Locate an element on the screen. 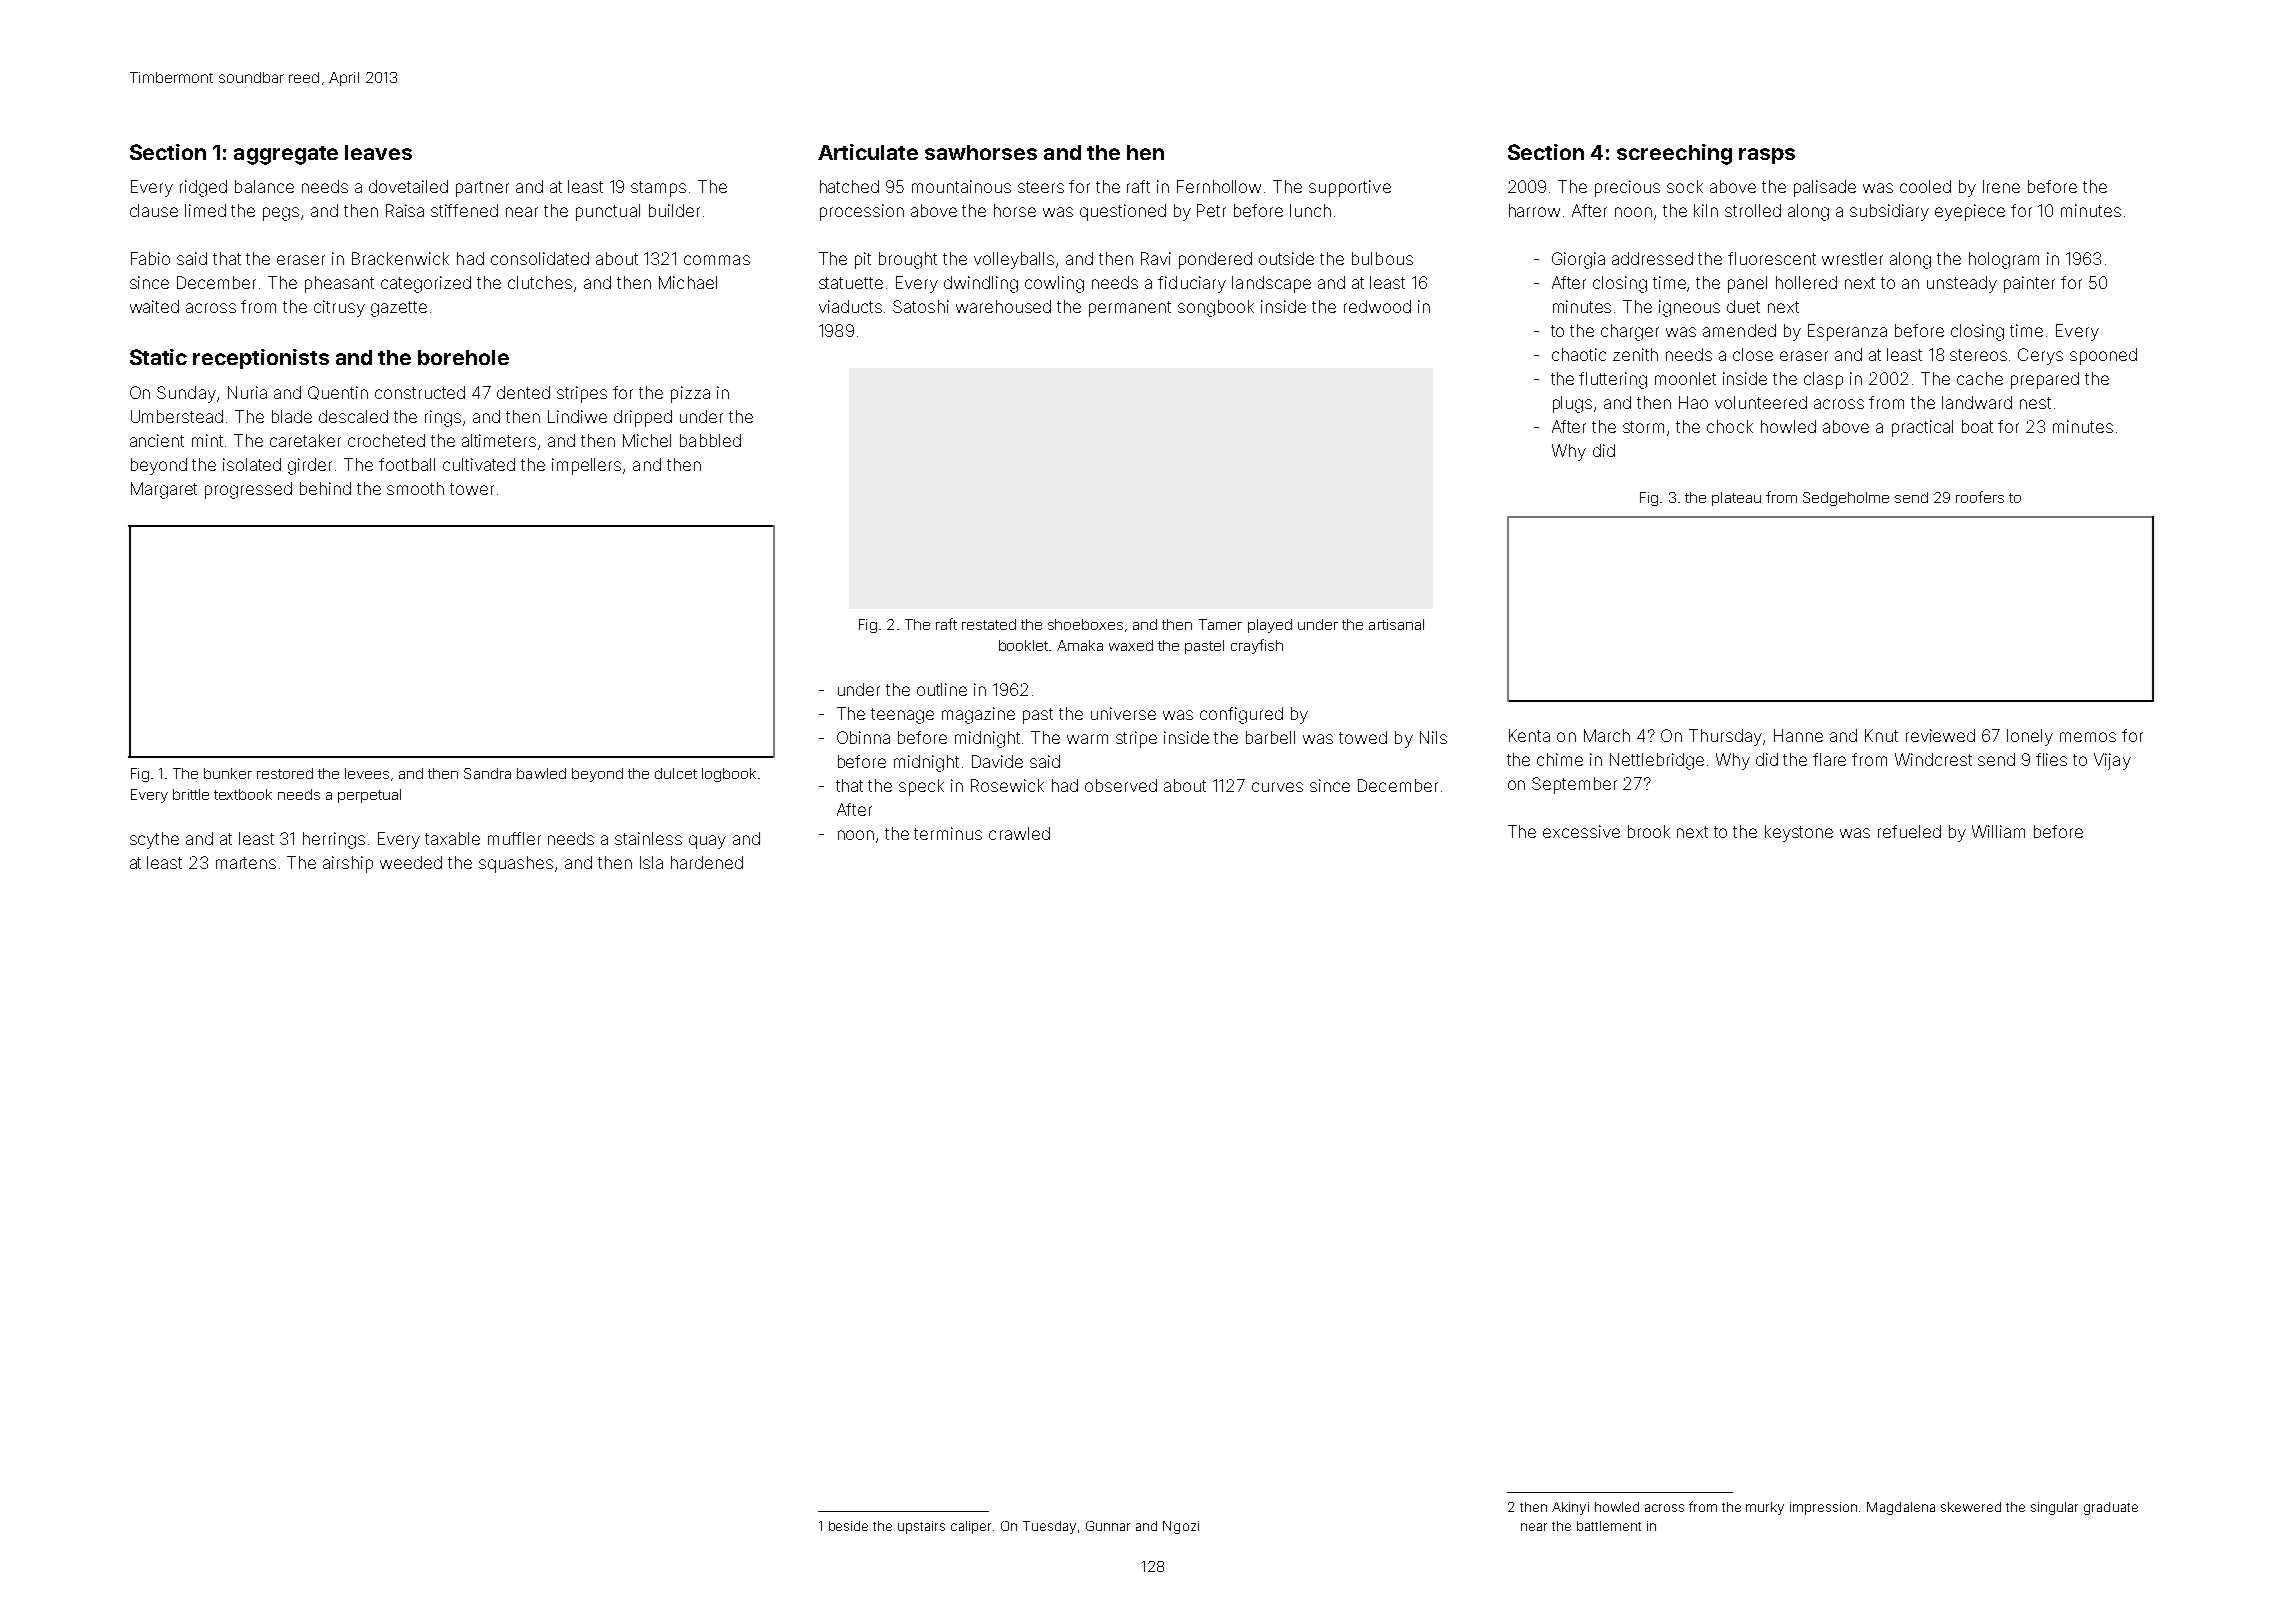 Image resolution: width=2282 pixels, height=1614 pixels. pheasant is located at coordinates (339, 284).
